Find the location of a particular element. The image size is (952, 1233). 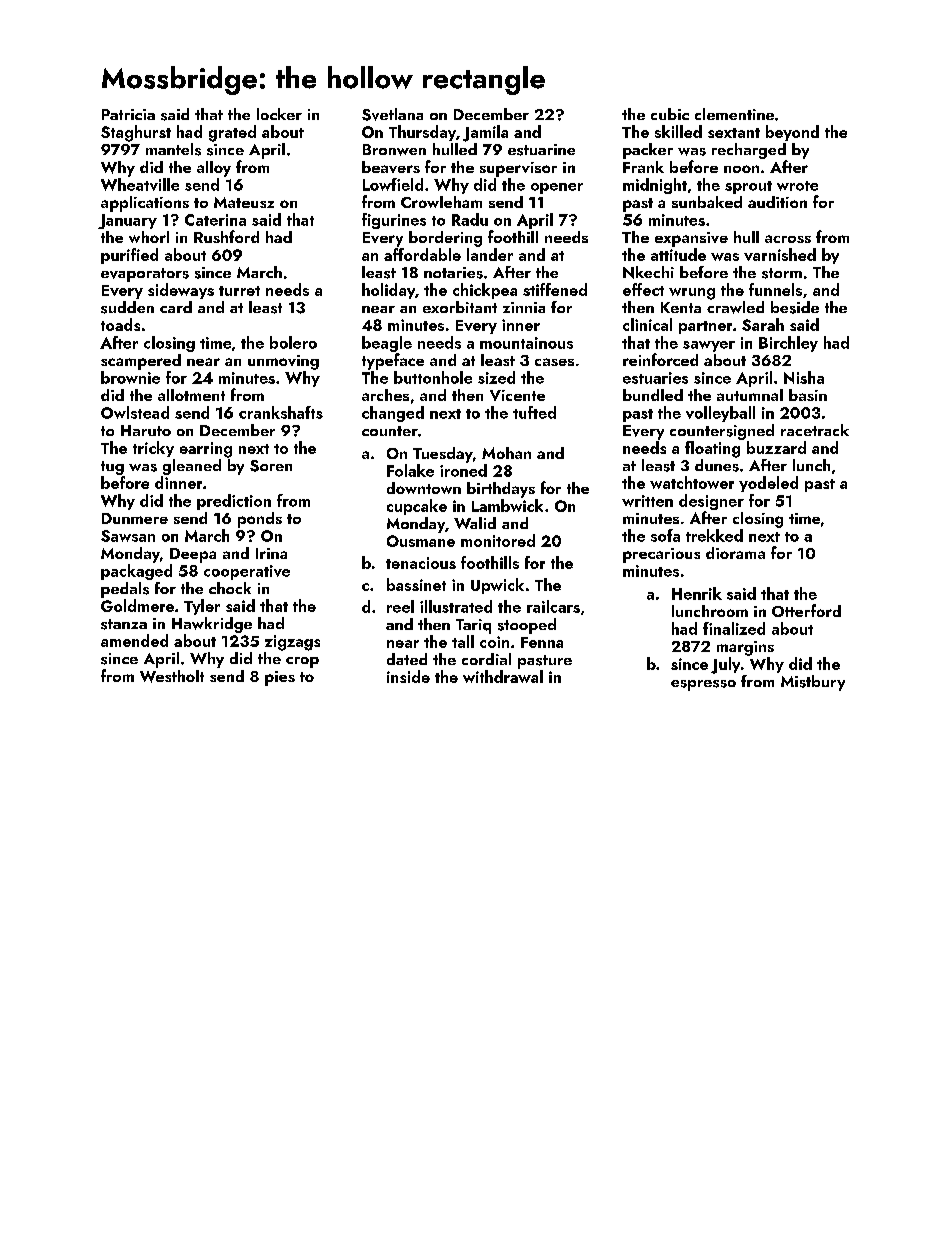

cupcake is located at coordinates (417, 507).
